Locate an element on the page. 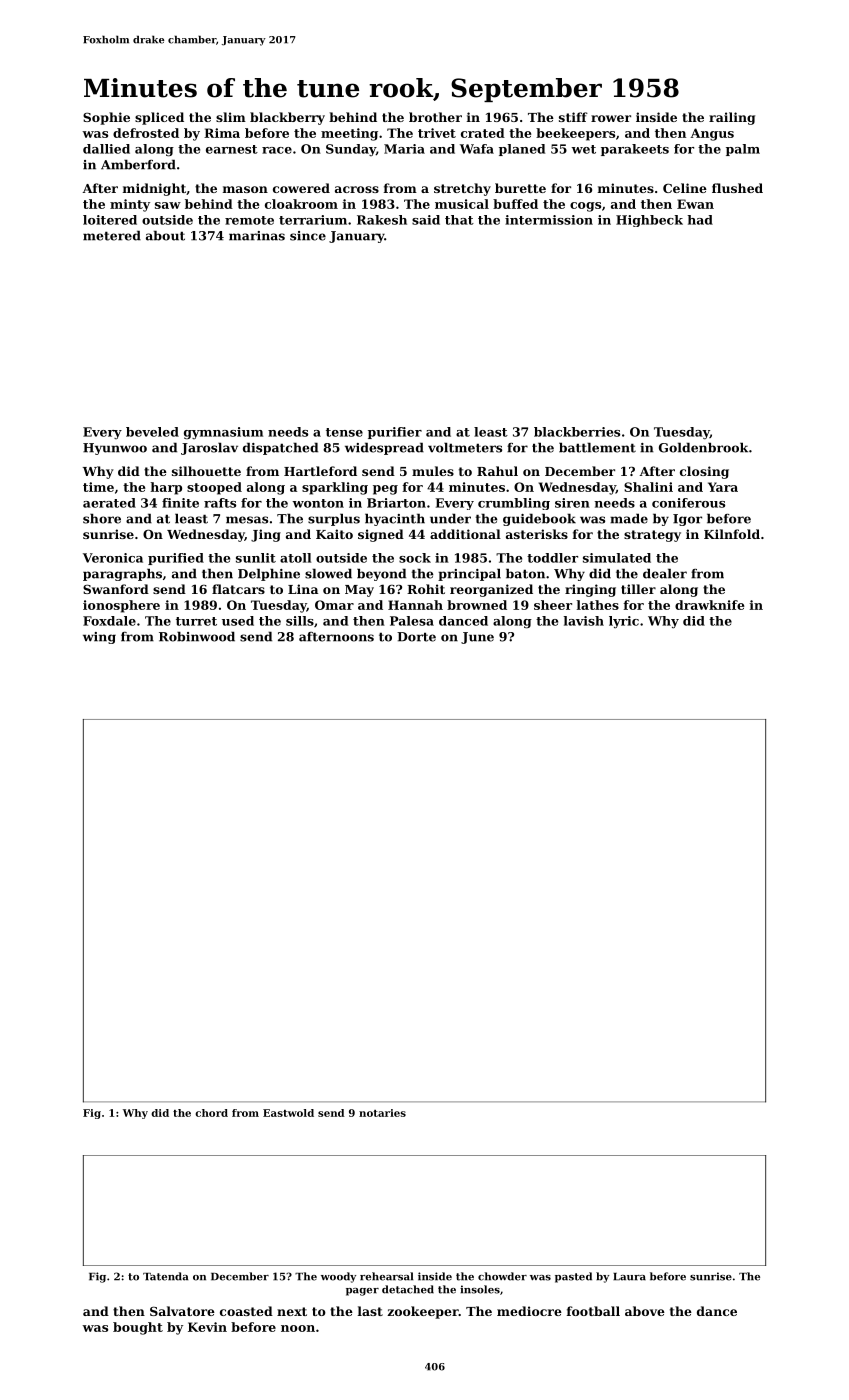 This page has height=1400, width=849. purified is located at coordinates (176, 559).
